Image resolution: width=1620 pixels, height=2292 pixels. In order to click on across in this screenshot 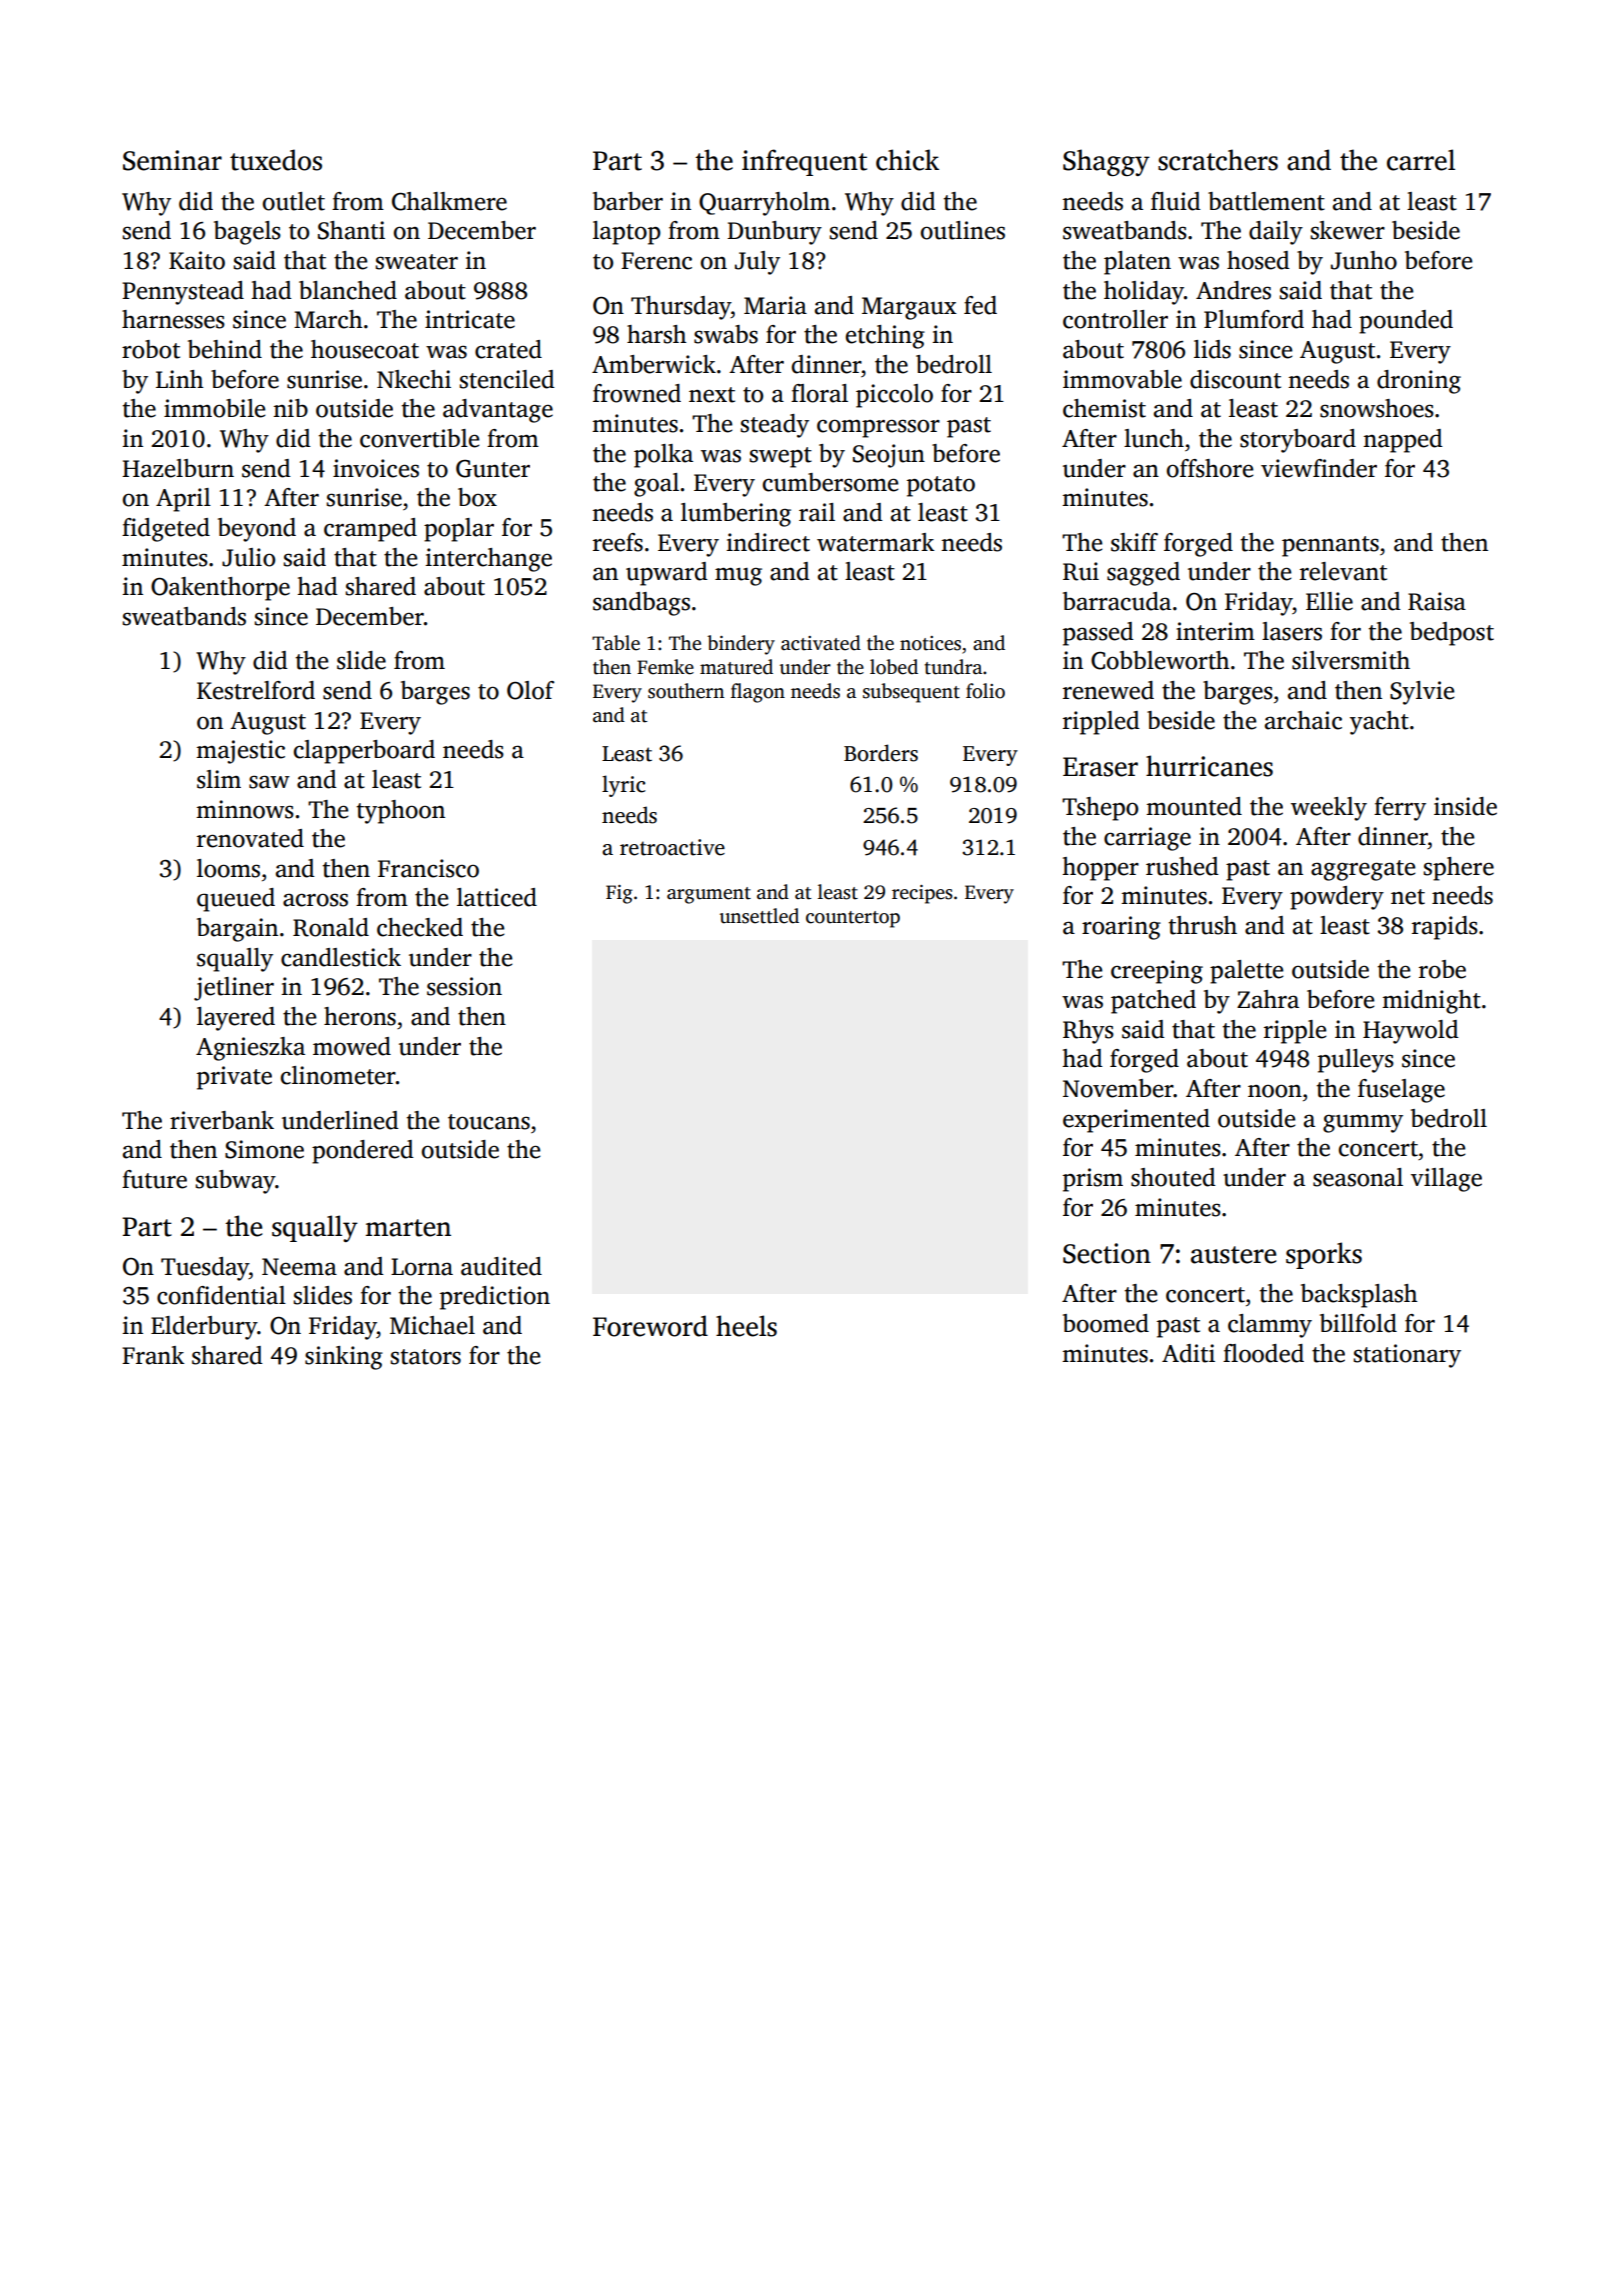, I will do `click(315, 900)`.
